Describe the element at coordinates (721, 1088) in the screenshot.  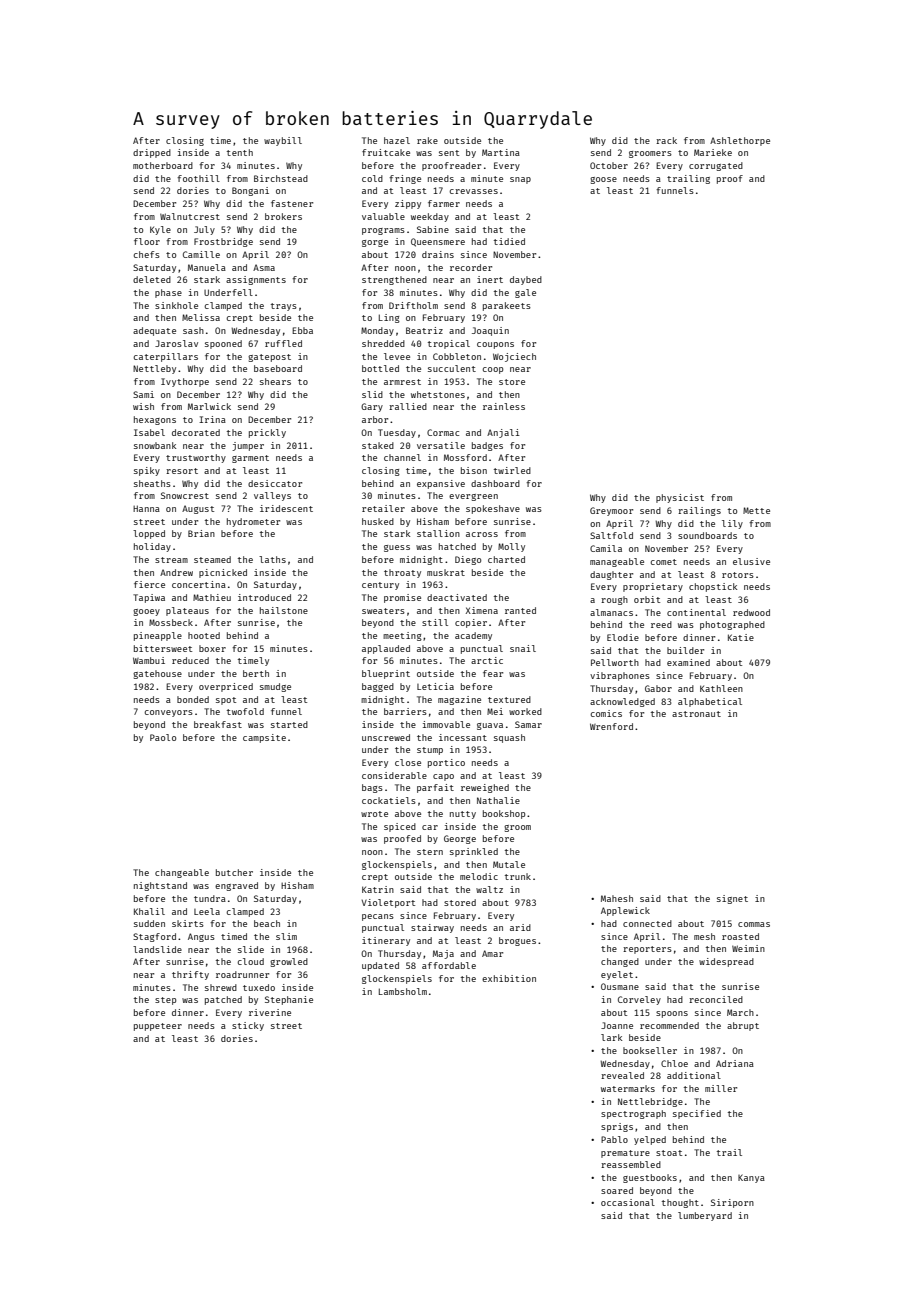
I see `miller` at that location.
